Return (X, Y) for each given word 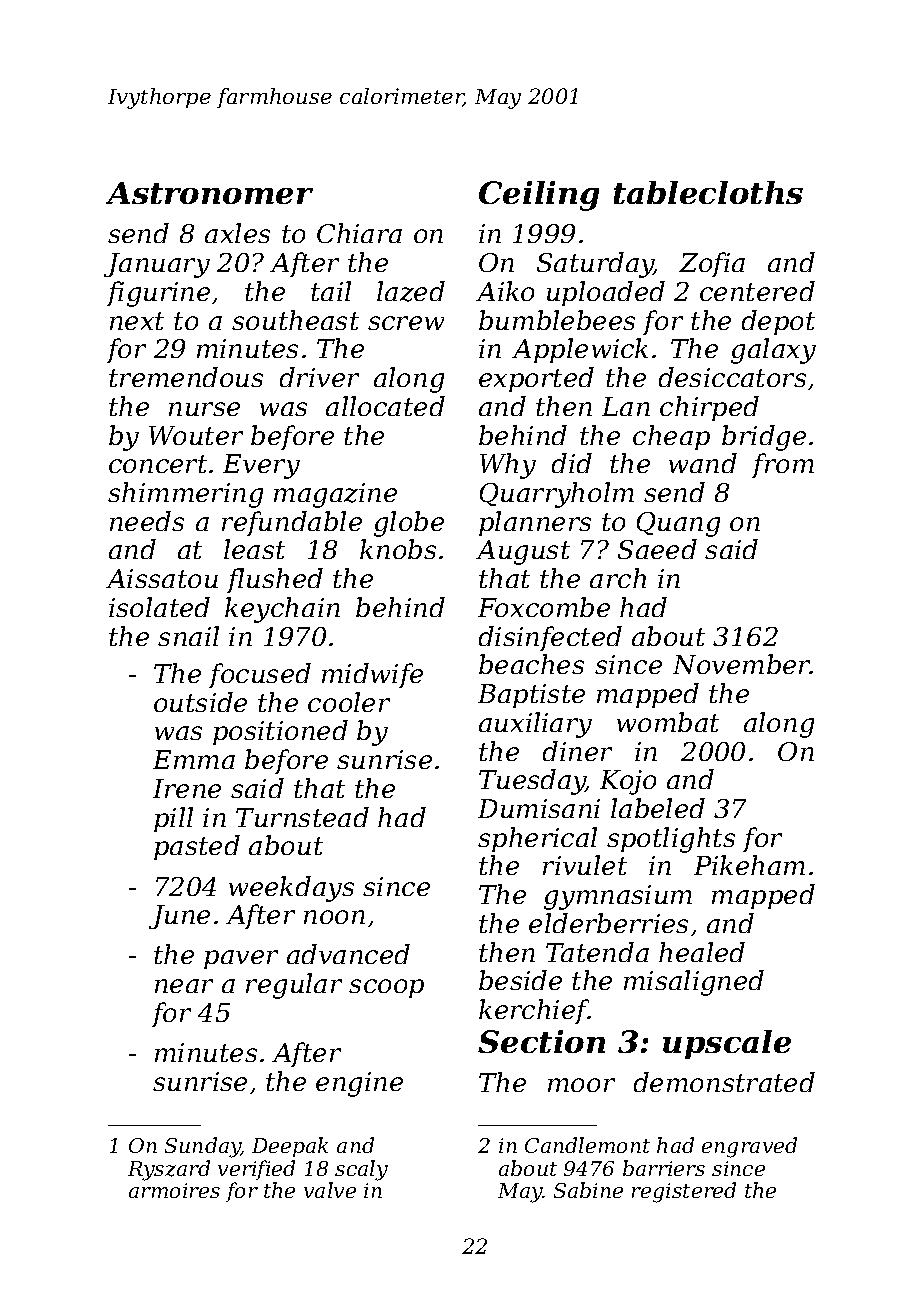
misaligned (694, 983)
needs (147, 521)
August (523, 552)
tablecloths (708, 192)
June (179, 917)
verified (256, 1170)
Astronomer (209, 193)
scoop (386, 988)
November (742, 664)
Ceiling (539, 196)
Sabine (588, 1190)
